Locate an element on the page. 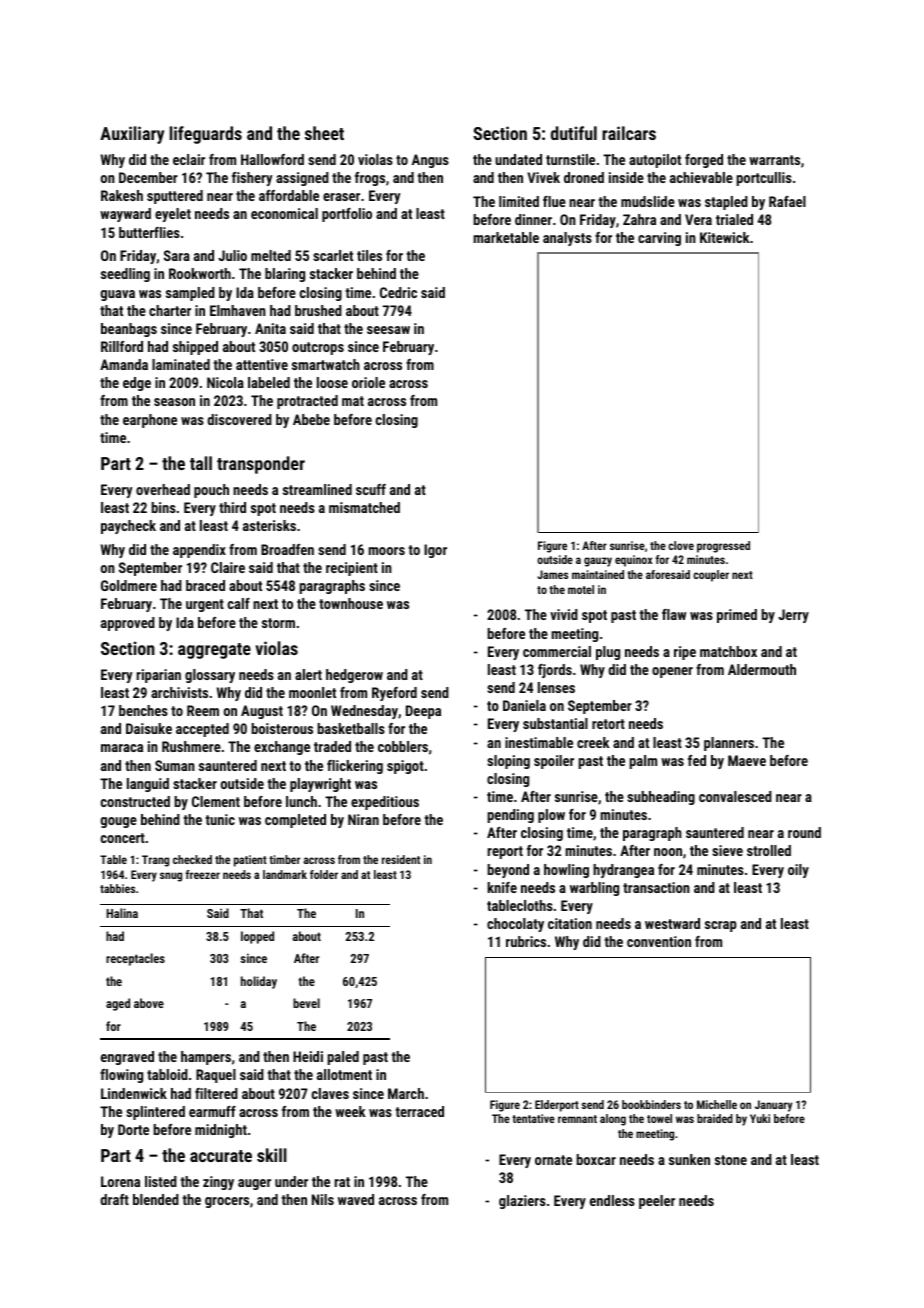 The height and width of the page is (1308, 924). convention is located at coordinates (659, 941).
